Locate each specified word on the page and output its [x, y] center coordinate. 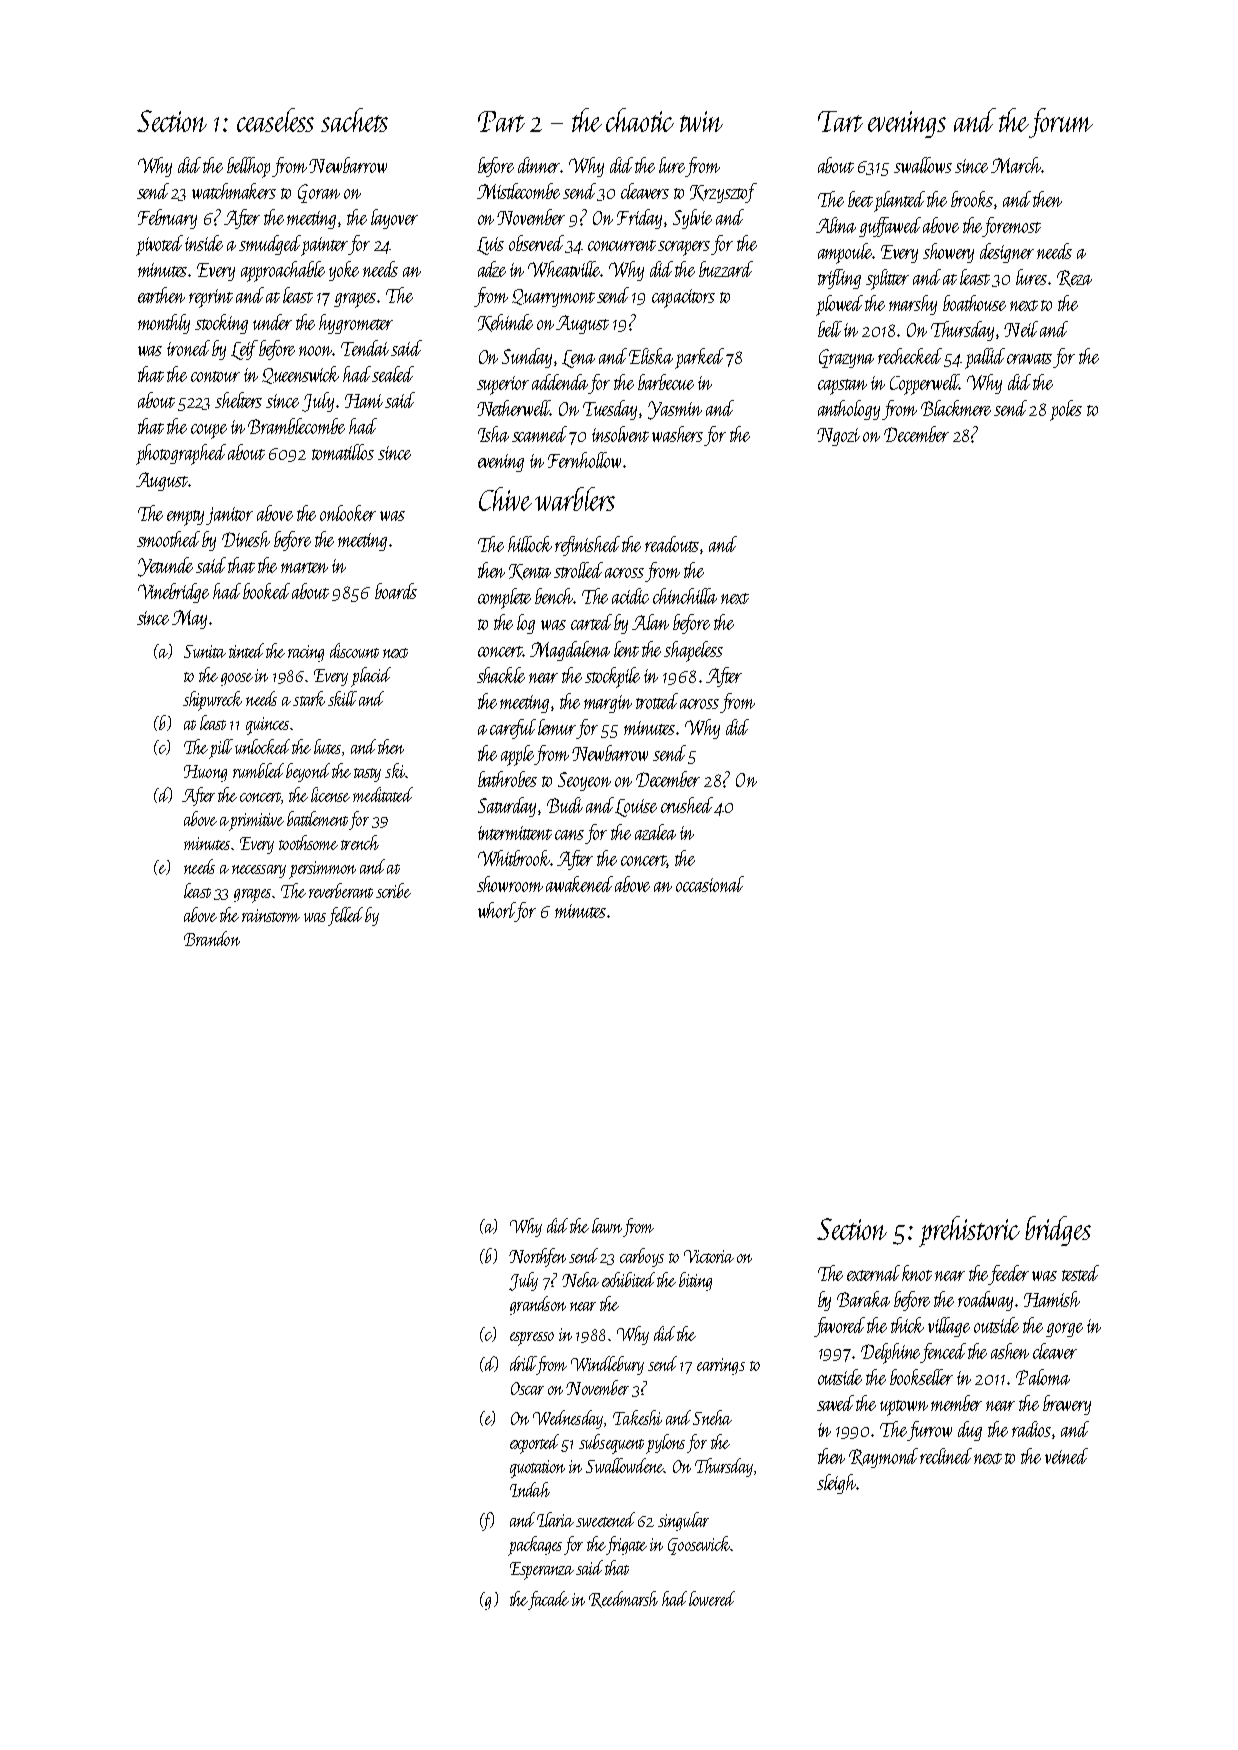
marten [304, 567]
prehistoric [969, 1231]
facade [548, 1600]
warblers [575, 499]
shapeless [693, 651]
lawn [607, 1225]
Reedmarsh [623, 1599]
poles [1066, 410]
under [272, 322]
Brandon [212, 938]
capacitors [683, 298]
